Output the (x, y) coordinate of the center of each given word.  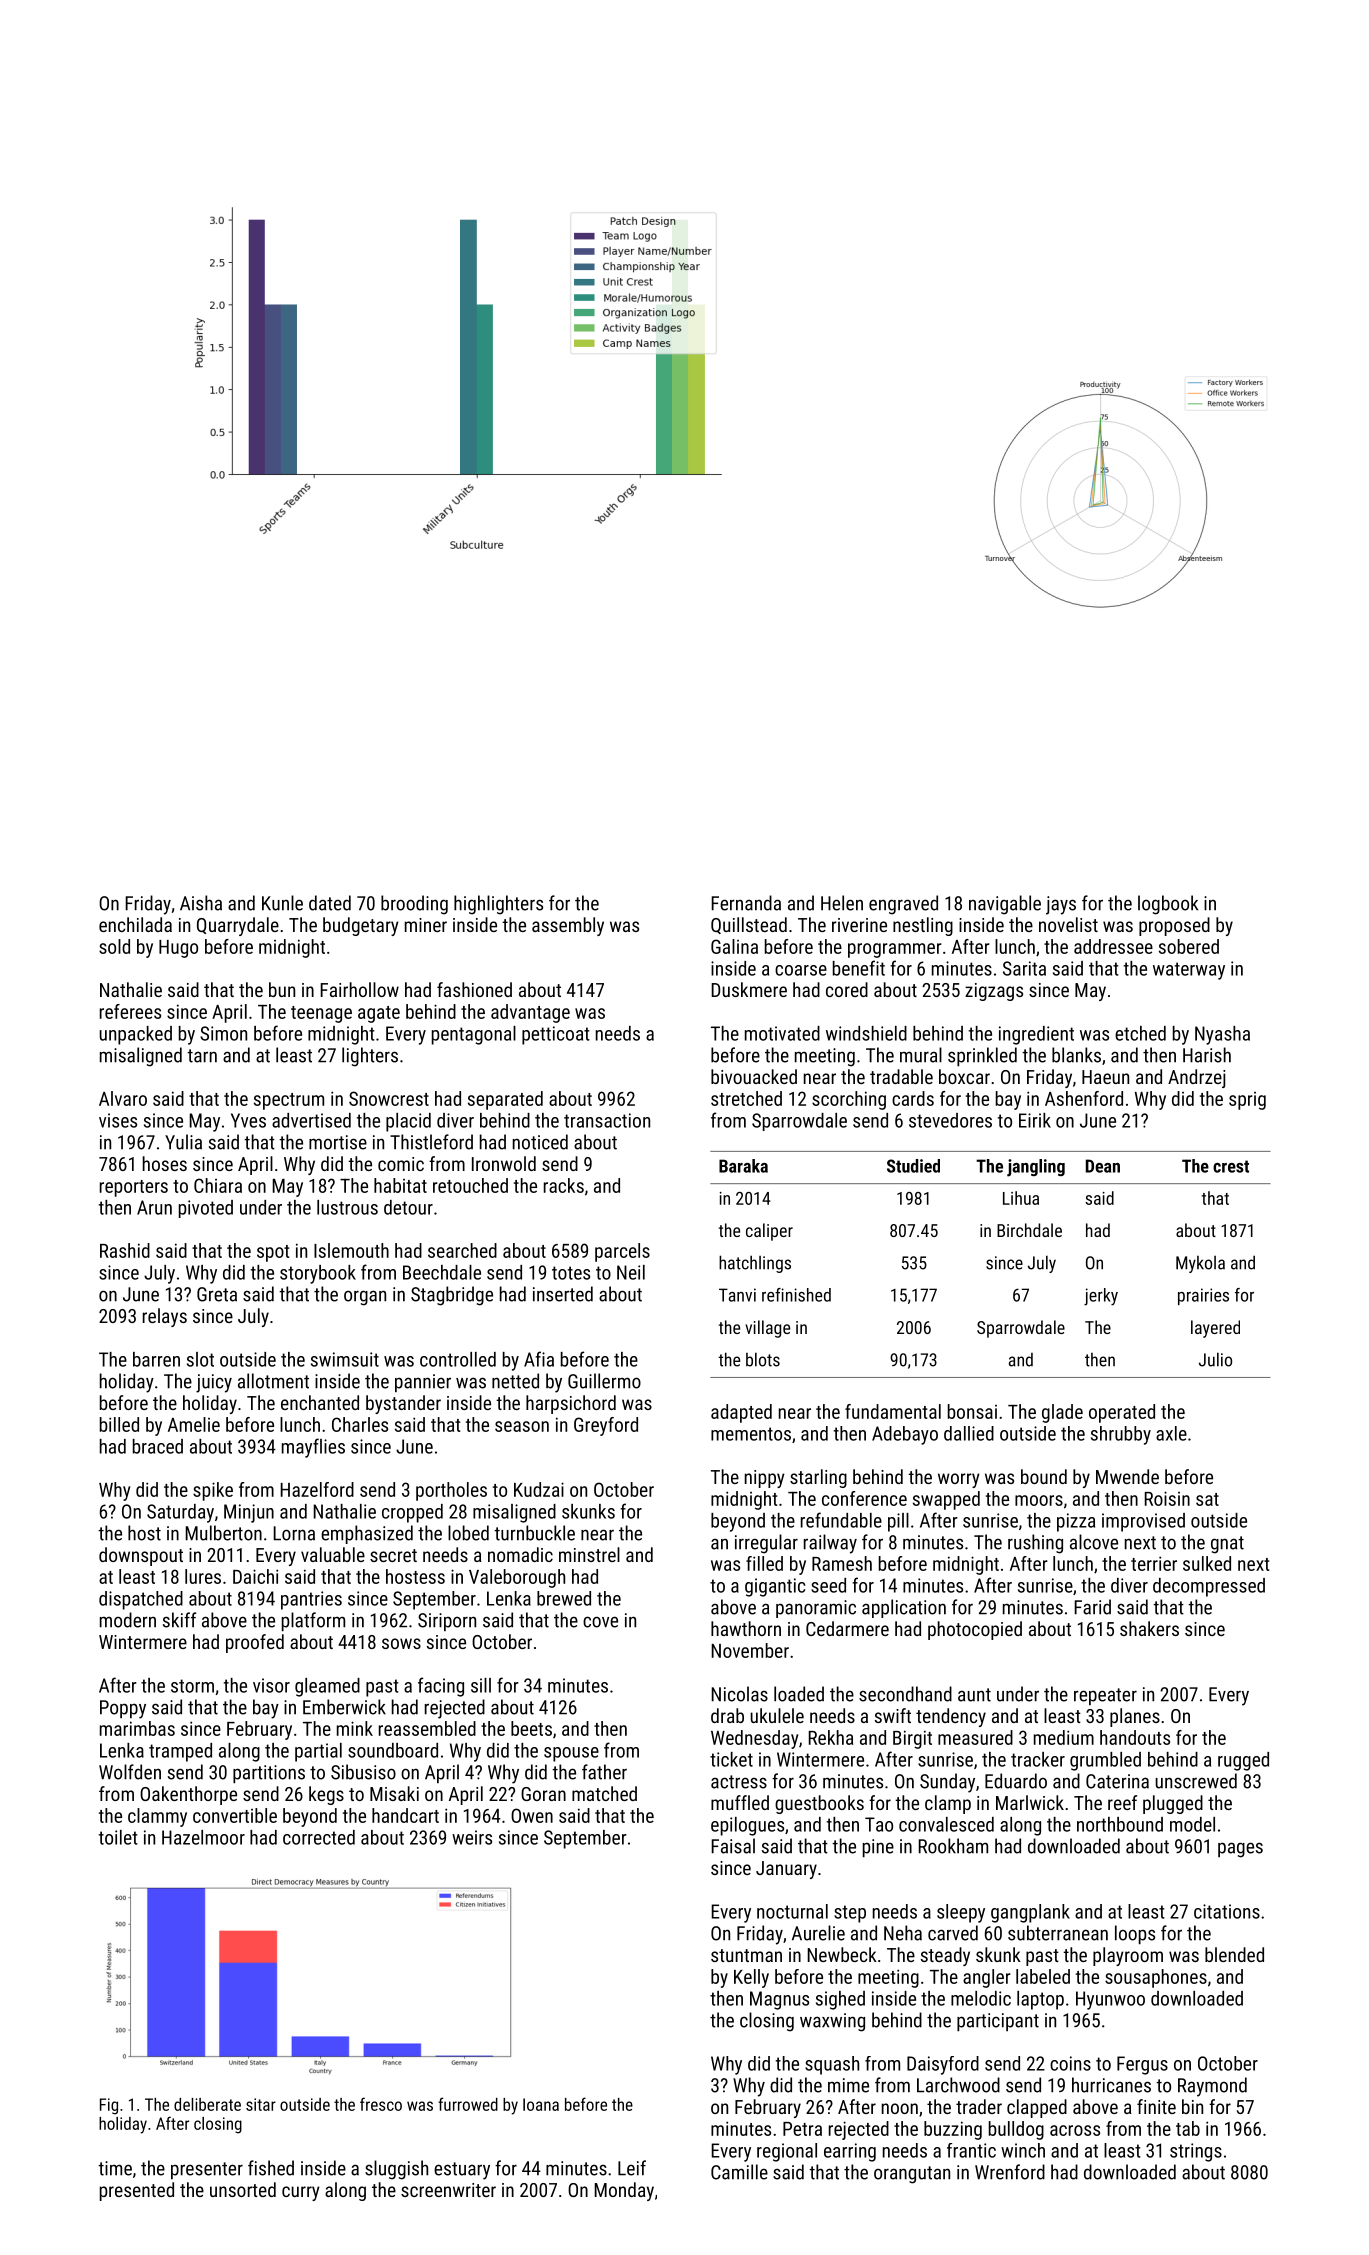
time (115, 2168)
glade (1062, 1413)
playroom (1128, 1956)
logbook (1168, 905)
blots (763, 1359)
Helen (842, 903)
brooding (414, 905)
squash (832, 2065)
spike (213, 1491)
